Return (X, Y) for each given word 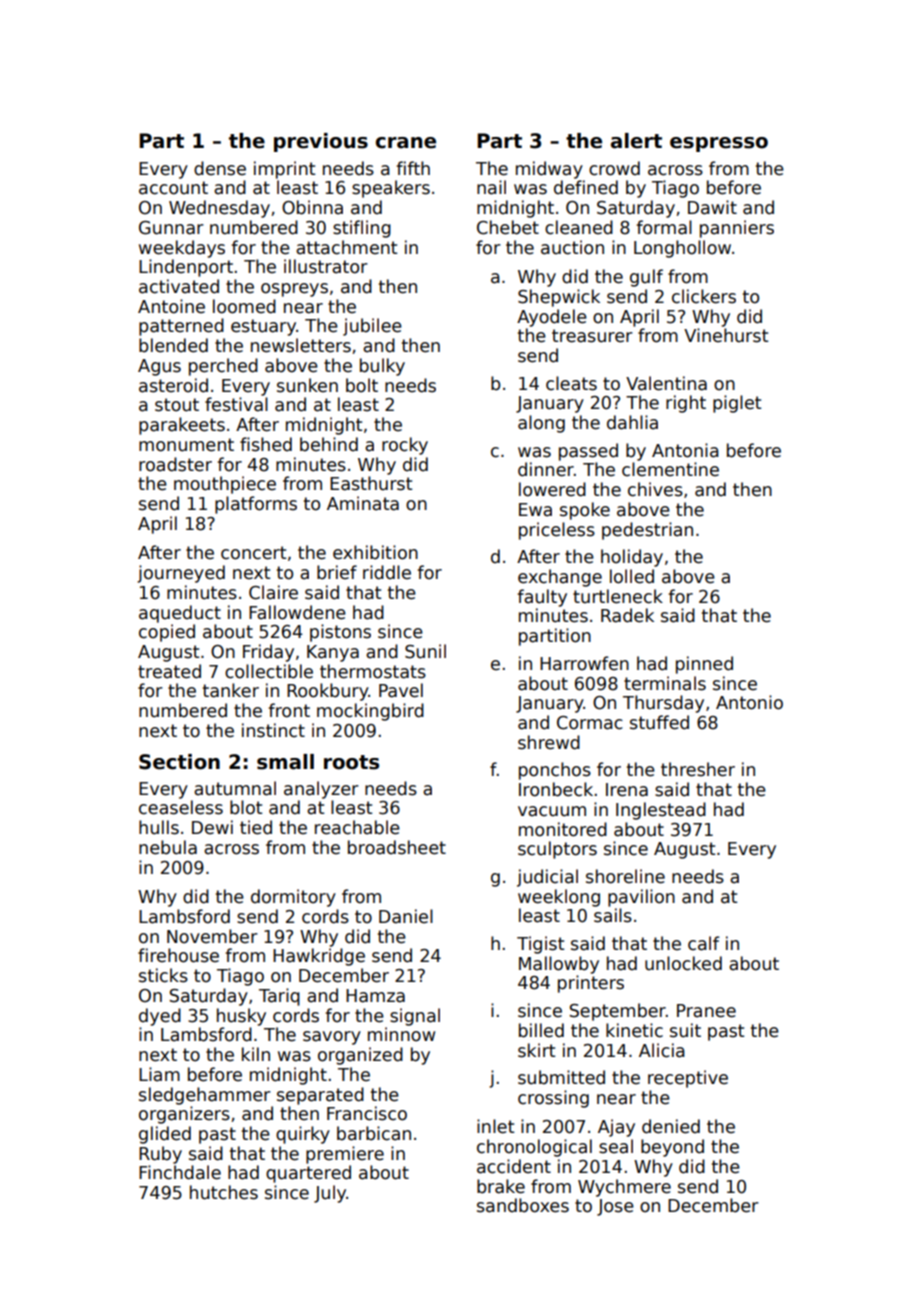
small (285, 762)
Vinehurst (726, 335)
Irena (627, 790)
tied (256, 827)
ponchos (555, 771)
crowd (614, 168)
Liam (159, 1074)
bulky (382, 367)
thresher (698, 769)
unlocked (683, 963)
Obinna (312, 207)
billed (541, 1030)
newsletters (301, 345)
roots (351, 762)
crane (406, 143)
